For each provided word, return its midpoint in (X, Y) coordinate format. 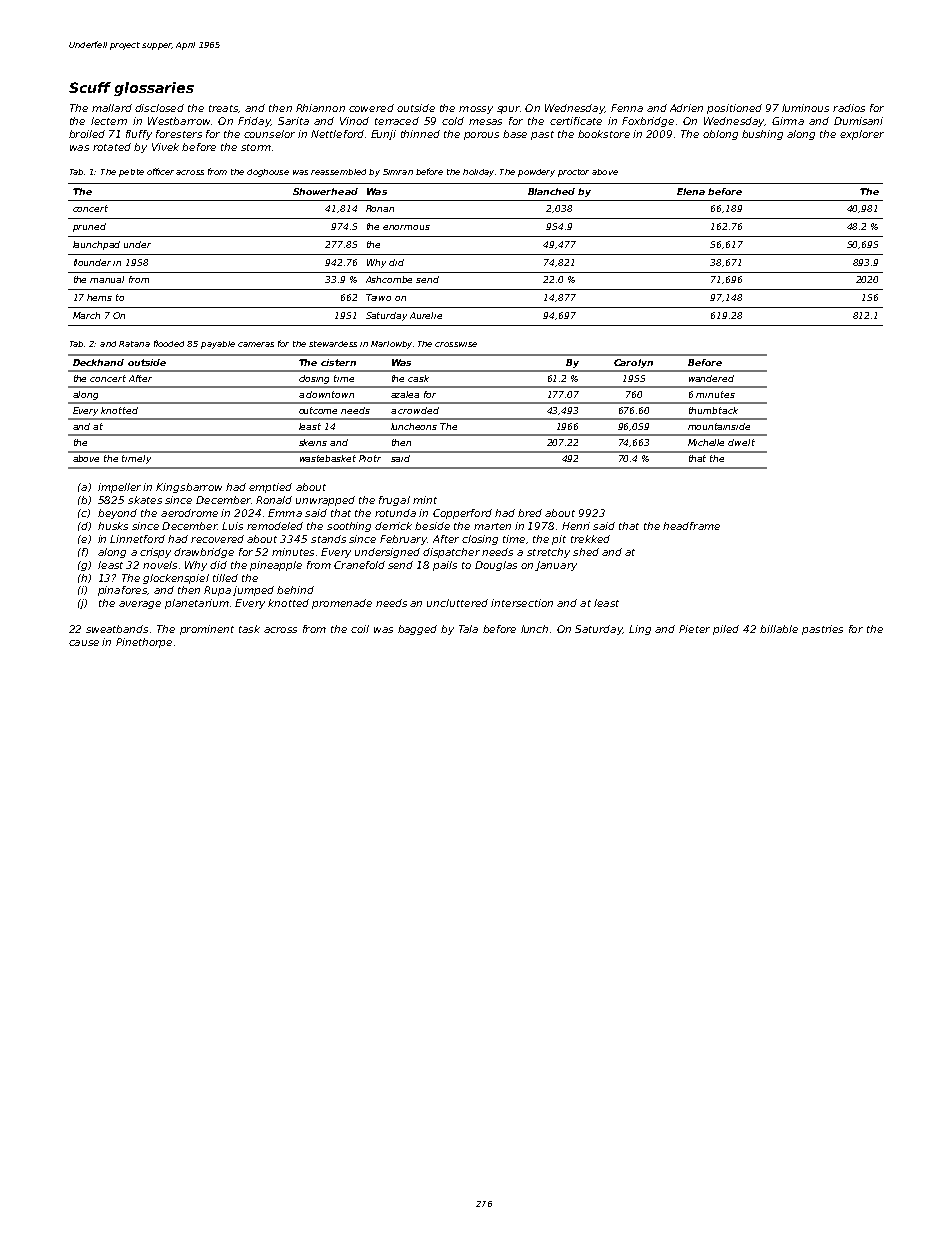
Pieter (694, 629)
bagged (417, 630)
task (249, 629)
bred (530, 513)
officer (160, 171)
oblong (720, 135)
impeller (119, 488)
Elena (691, 191)
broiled (87, 134)
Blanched (551, 191)
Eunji (383, 135)
